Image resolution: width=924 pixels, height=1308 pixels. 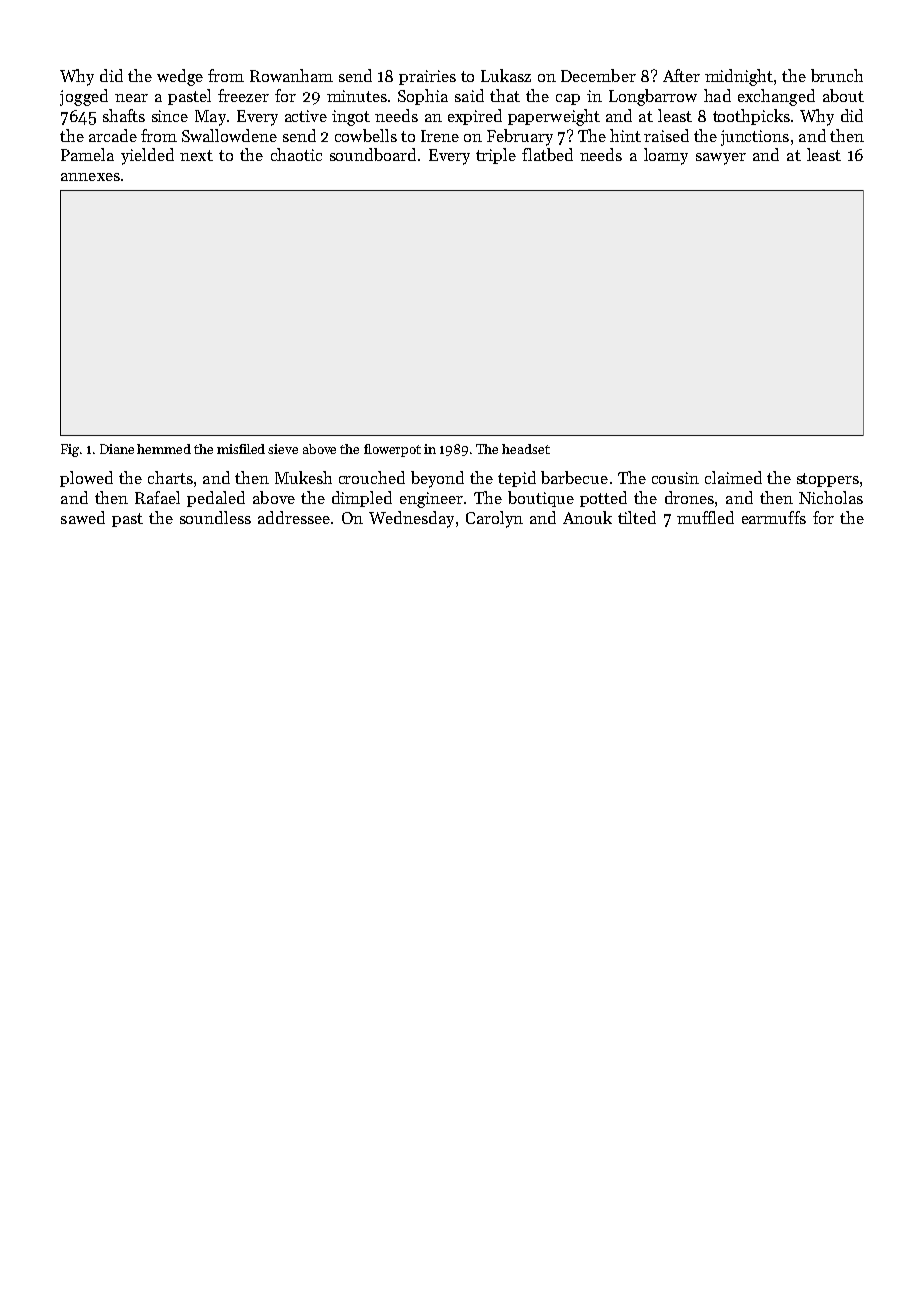 What do you see at coordinates (526, 449) in the screenshot?
I see `headset` at bounding box center [526, 449].
